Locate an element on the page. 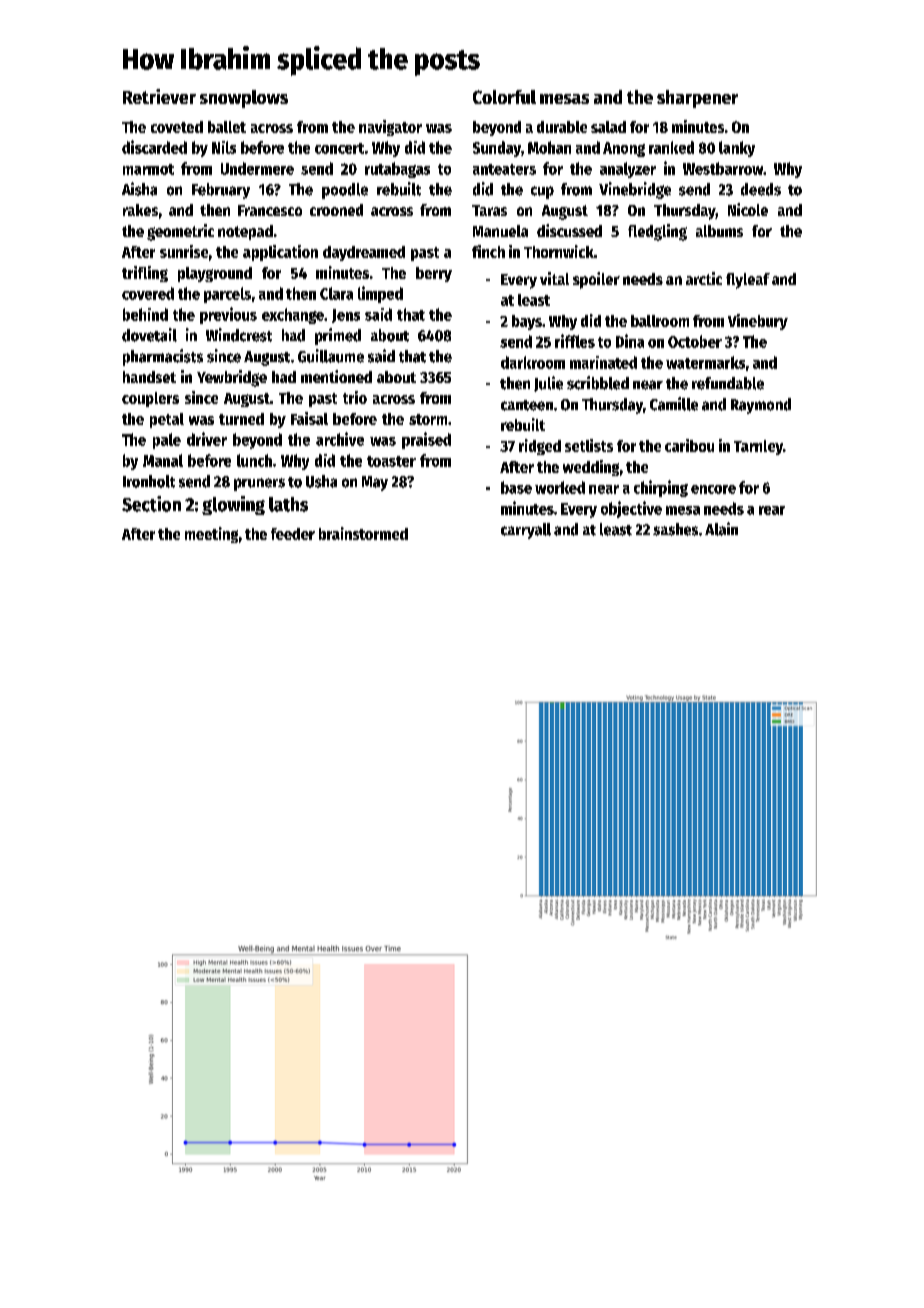  carryall is located at coordinates (526, 531).
